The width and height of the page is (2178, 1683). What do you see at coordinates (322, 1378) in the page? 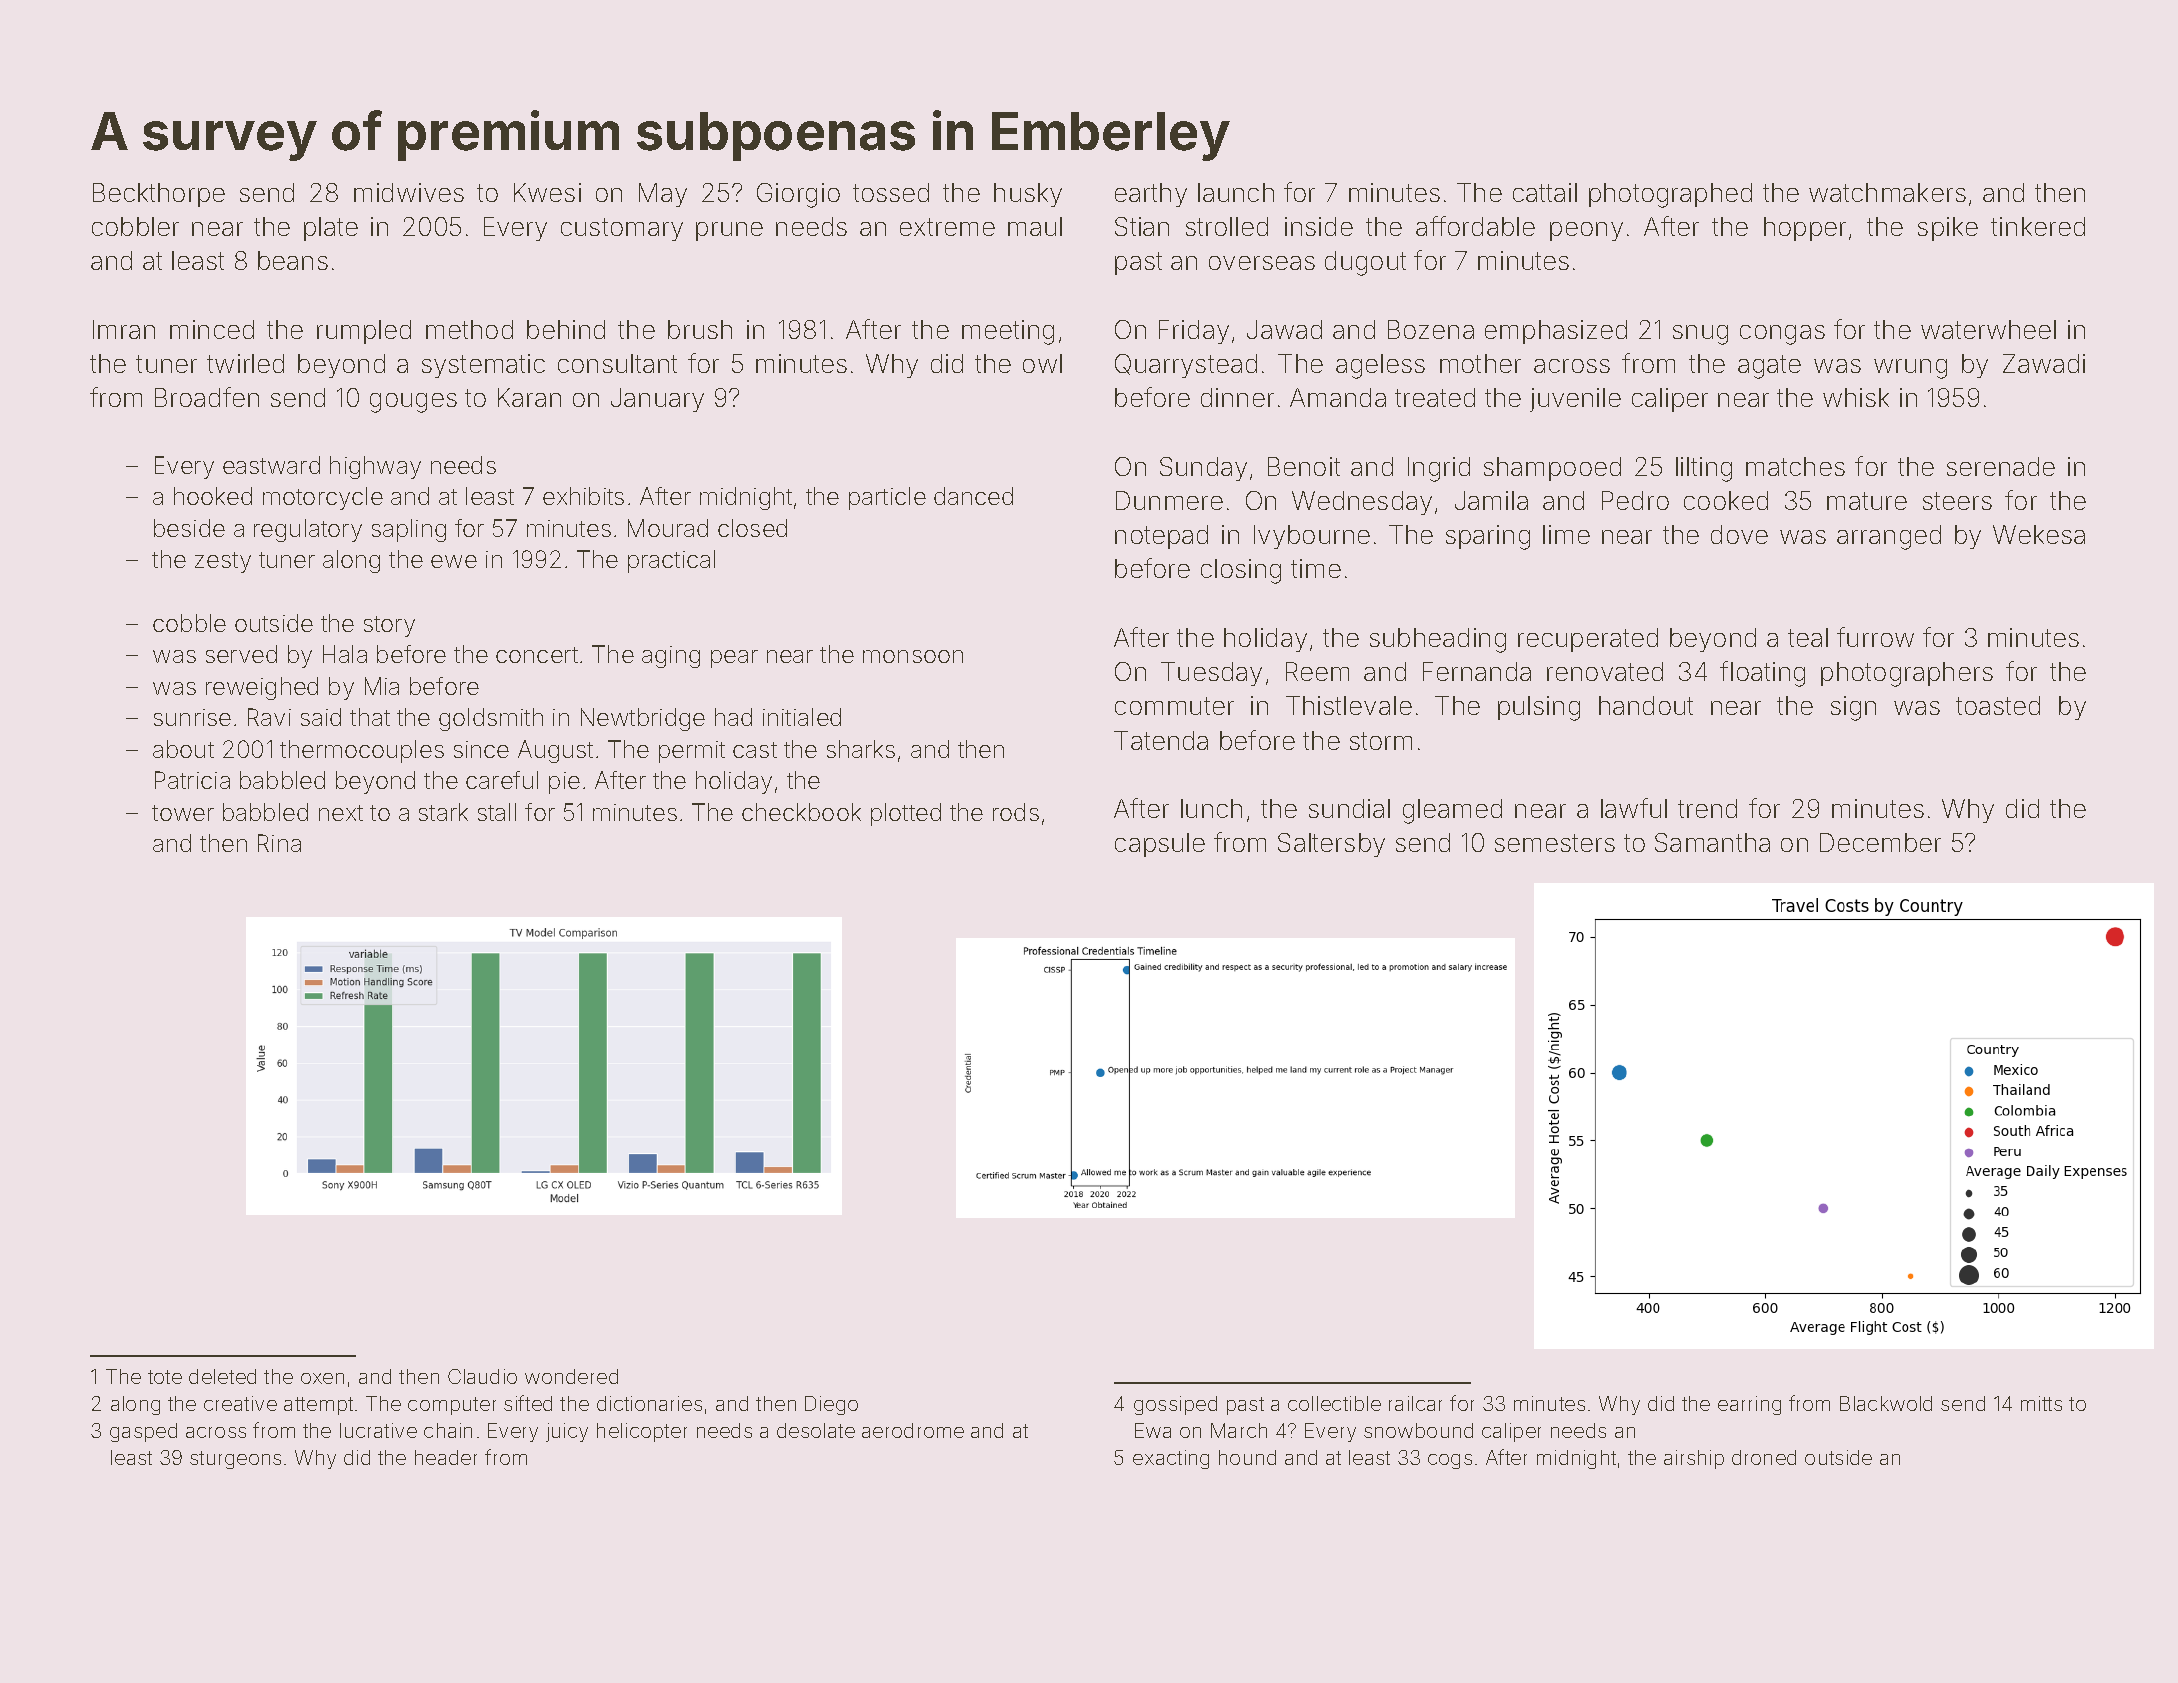
I see `oxen` at bounding box center [322, 1378].
